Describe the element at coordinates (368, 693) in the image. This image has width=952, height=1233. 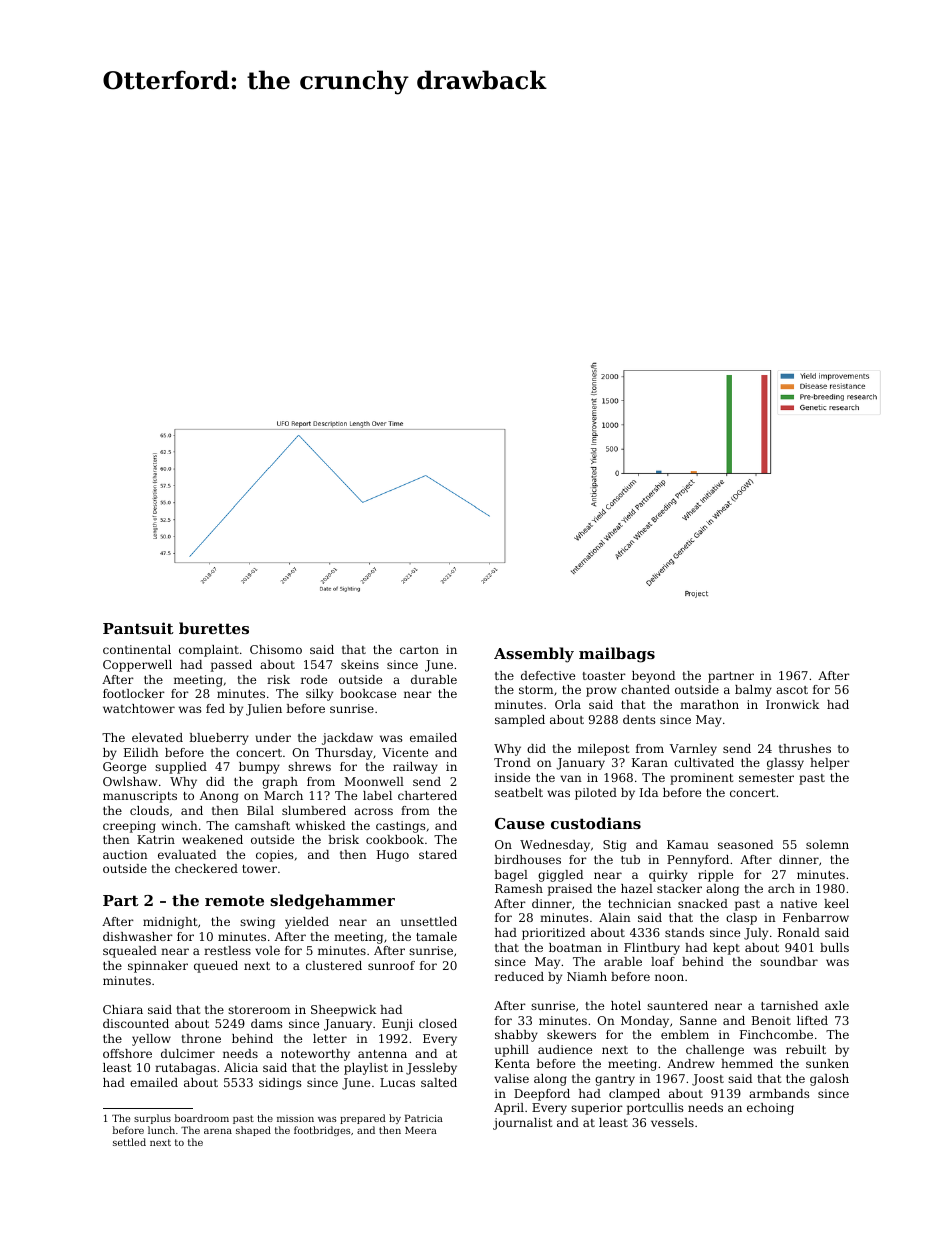
I see `bookcase` at that location.
